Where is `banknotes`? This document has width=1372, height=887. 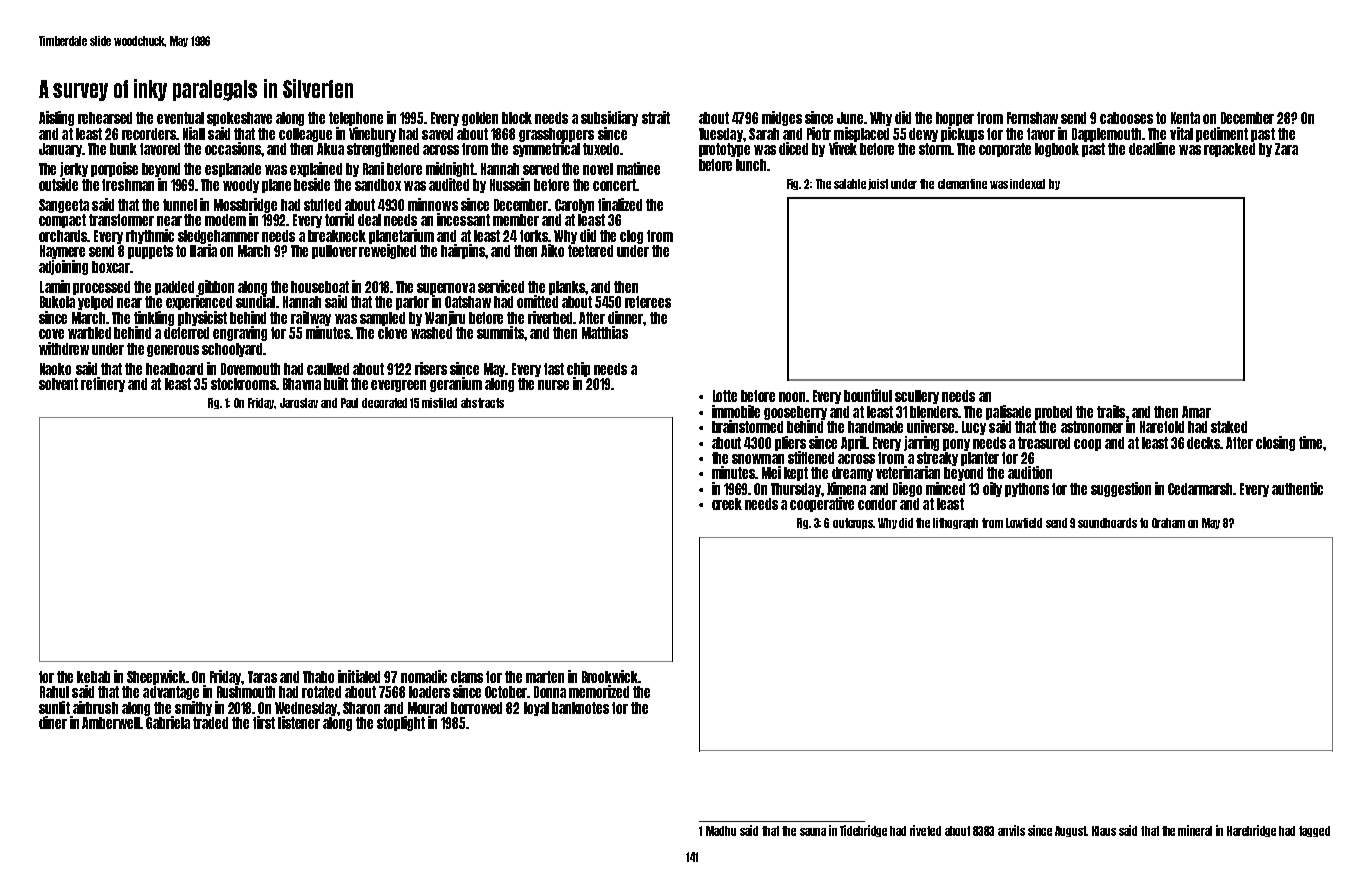
banknotes is located at coordinates (580, 708).
